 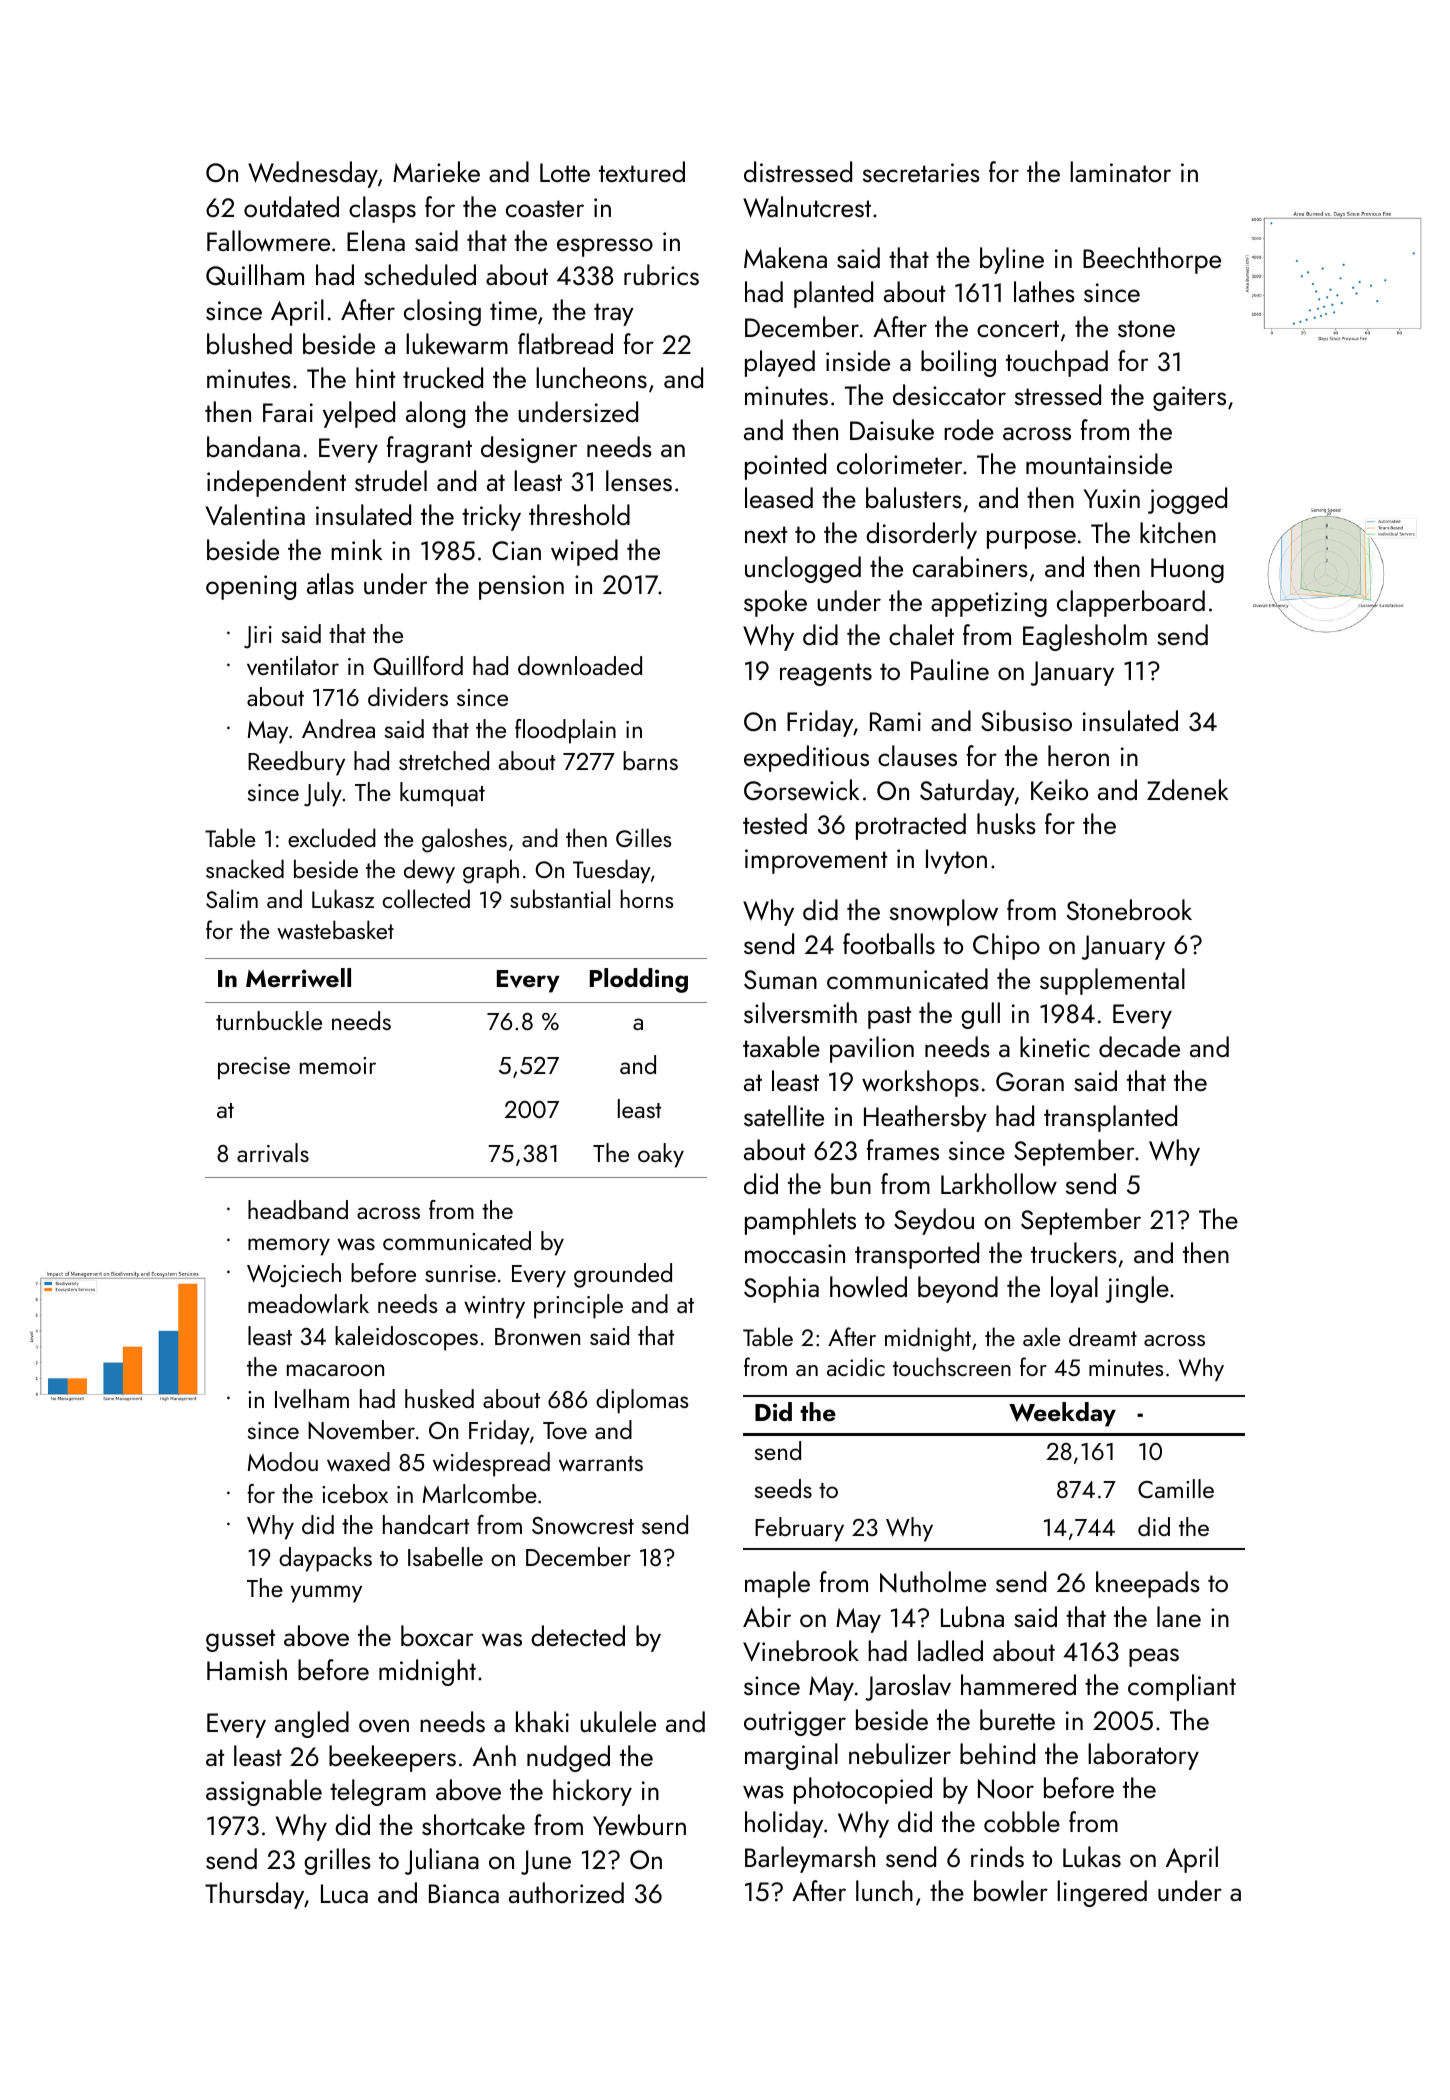 What do you see at coordinates (335, 930) in the document?
I see `wastebasket` at bounding box center [335, 930].
